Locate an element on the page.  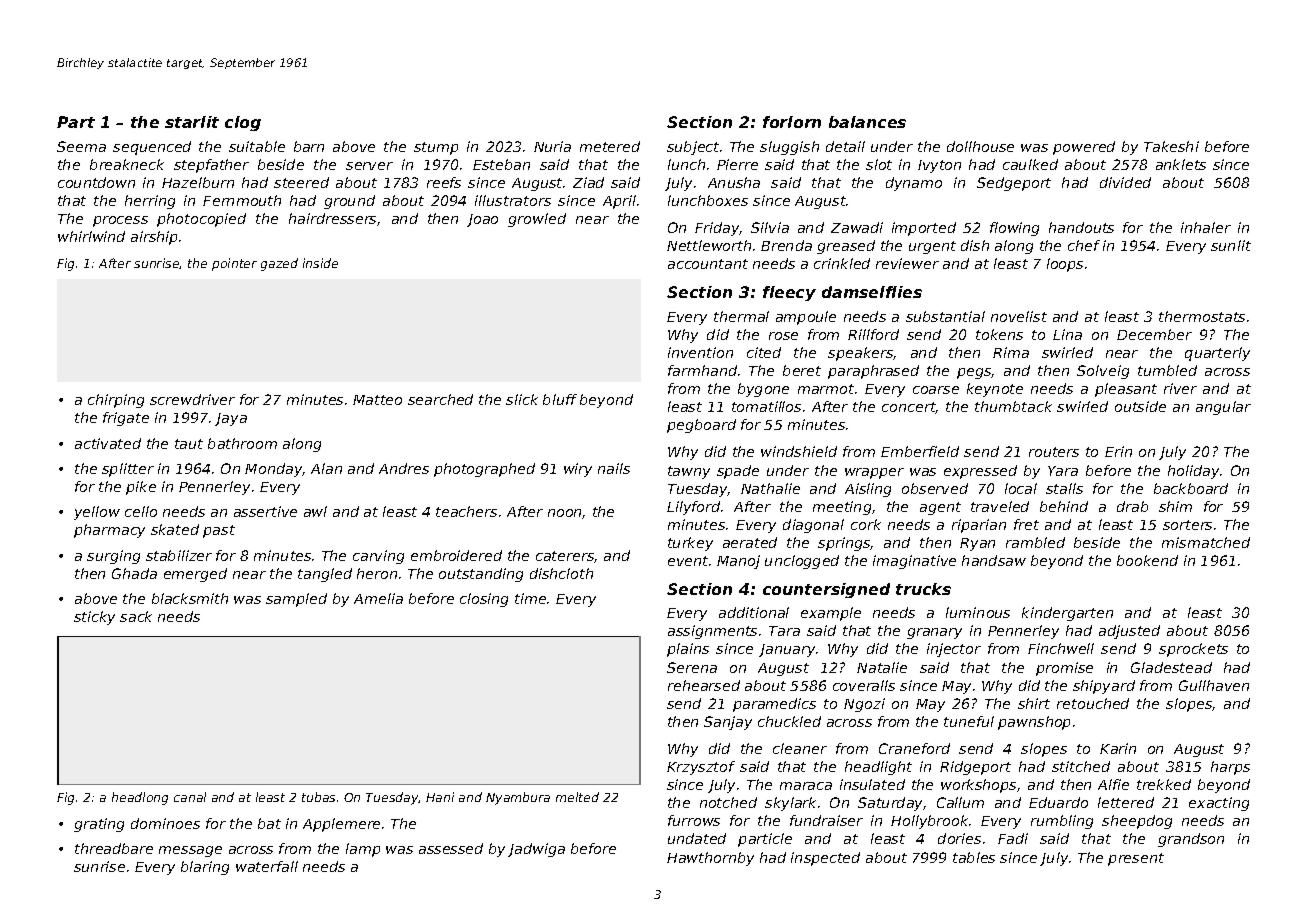
teachers is located at coordinates (466, 511).
